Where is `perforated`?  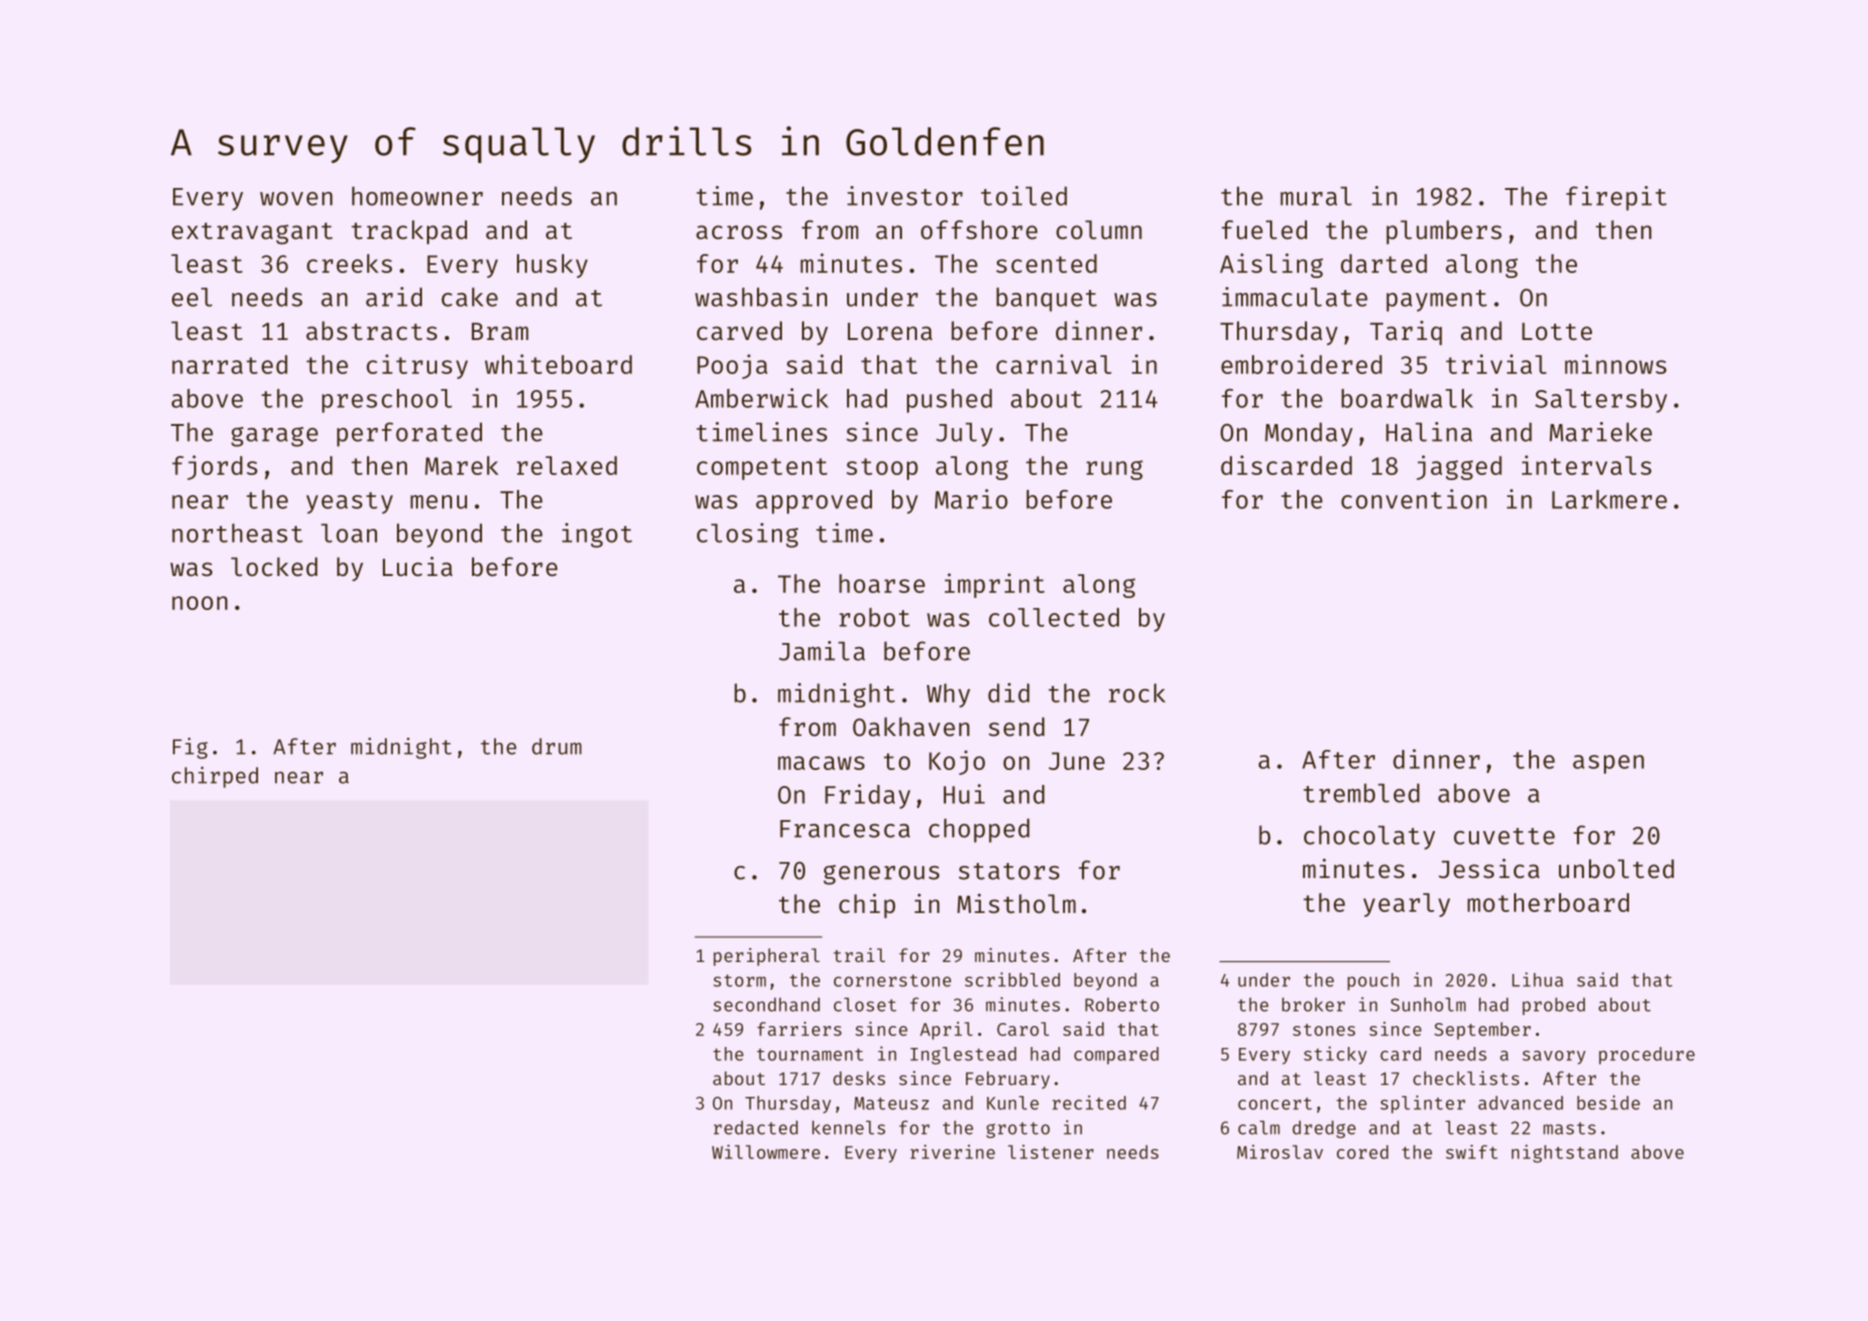 perforated is located at coordinates (409, 434).
